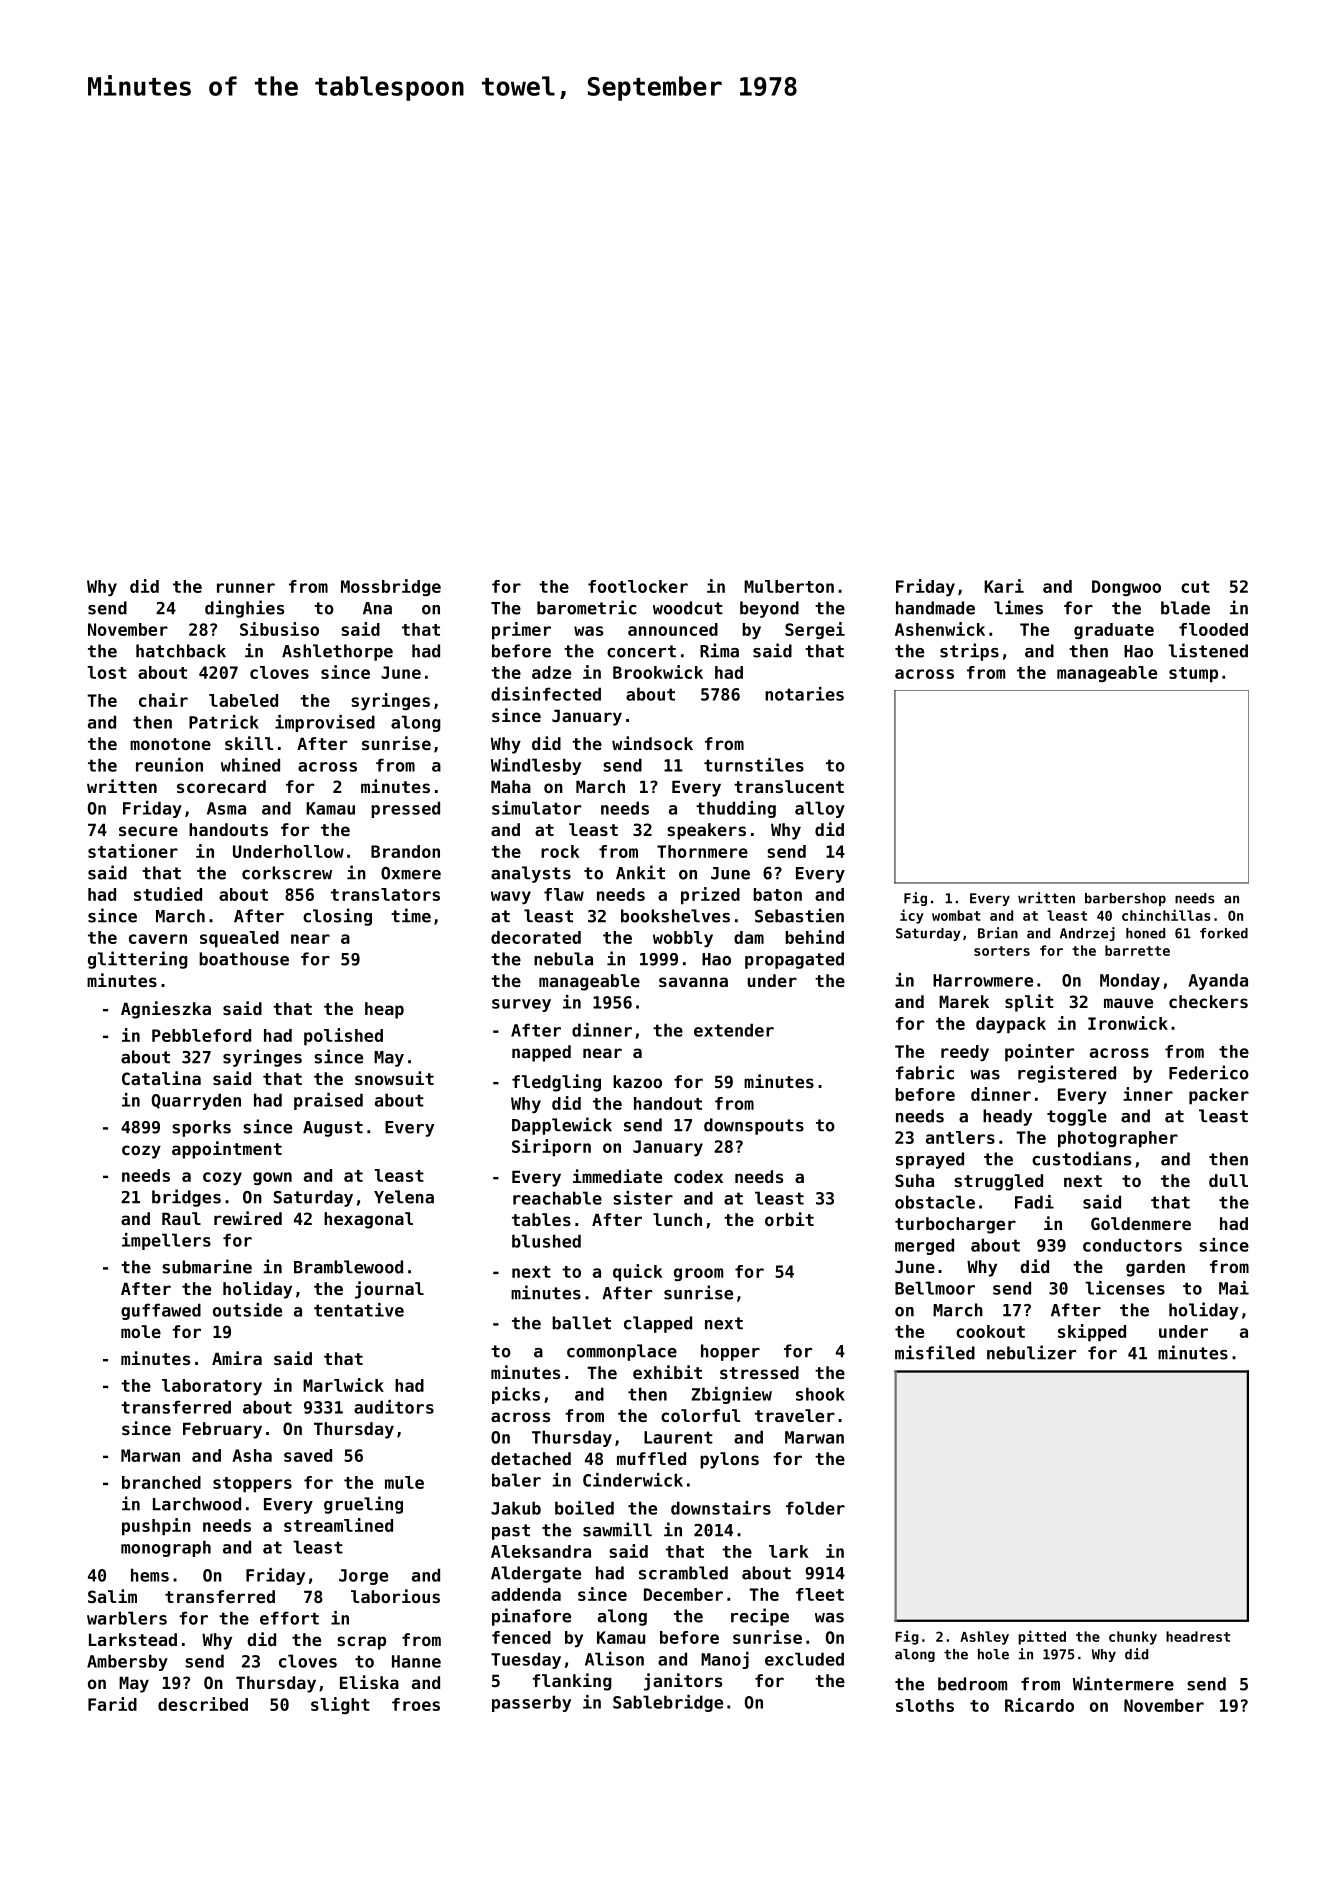 Image resolution: width=1336 pixels, height=1889 pixels. I want to click on immediate, so click(617, 1176).
